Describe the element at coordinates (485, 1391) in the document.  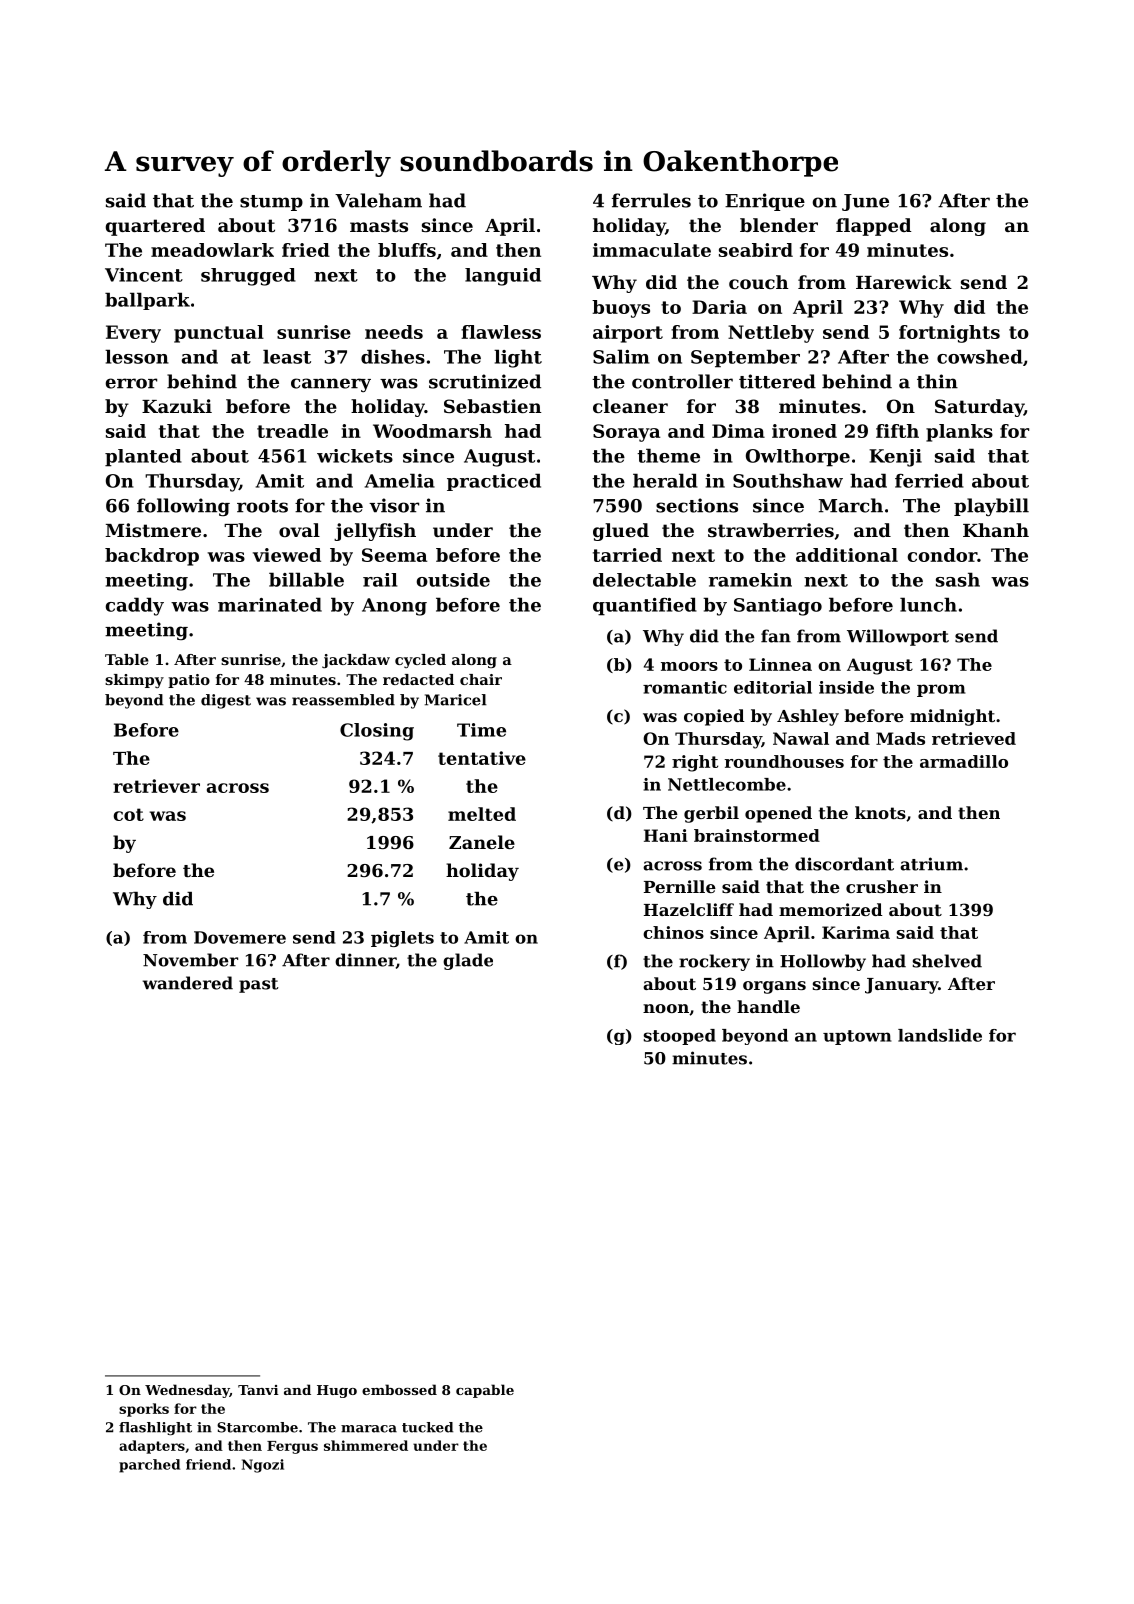
I see `capable` at that location.
